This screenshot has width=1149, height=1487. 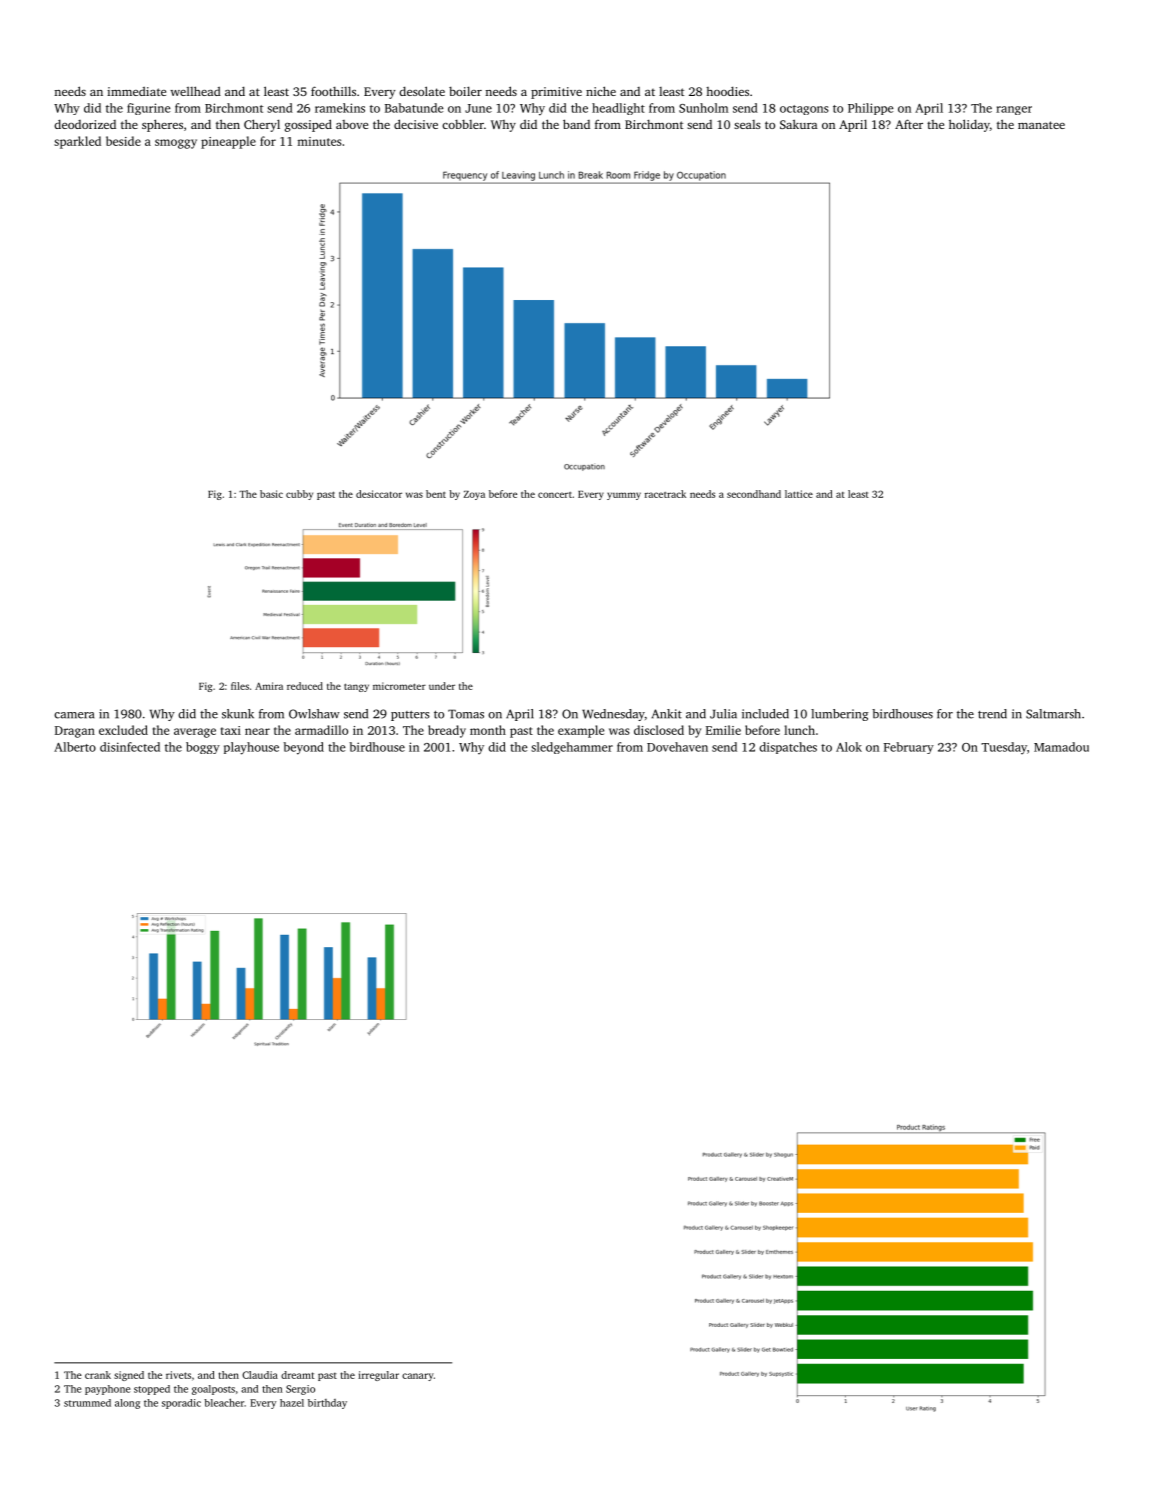 What do you see at coordinates (666, 714) in the screenshot?
I see `Ankit` at bounding box center [666, 714].
